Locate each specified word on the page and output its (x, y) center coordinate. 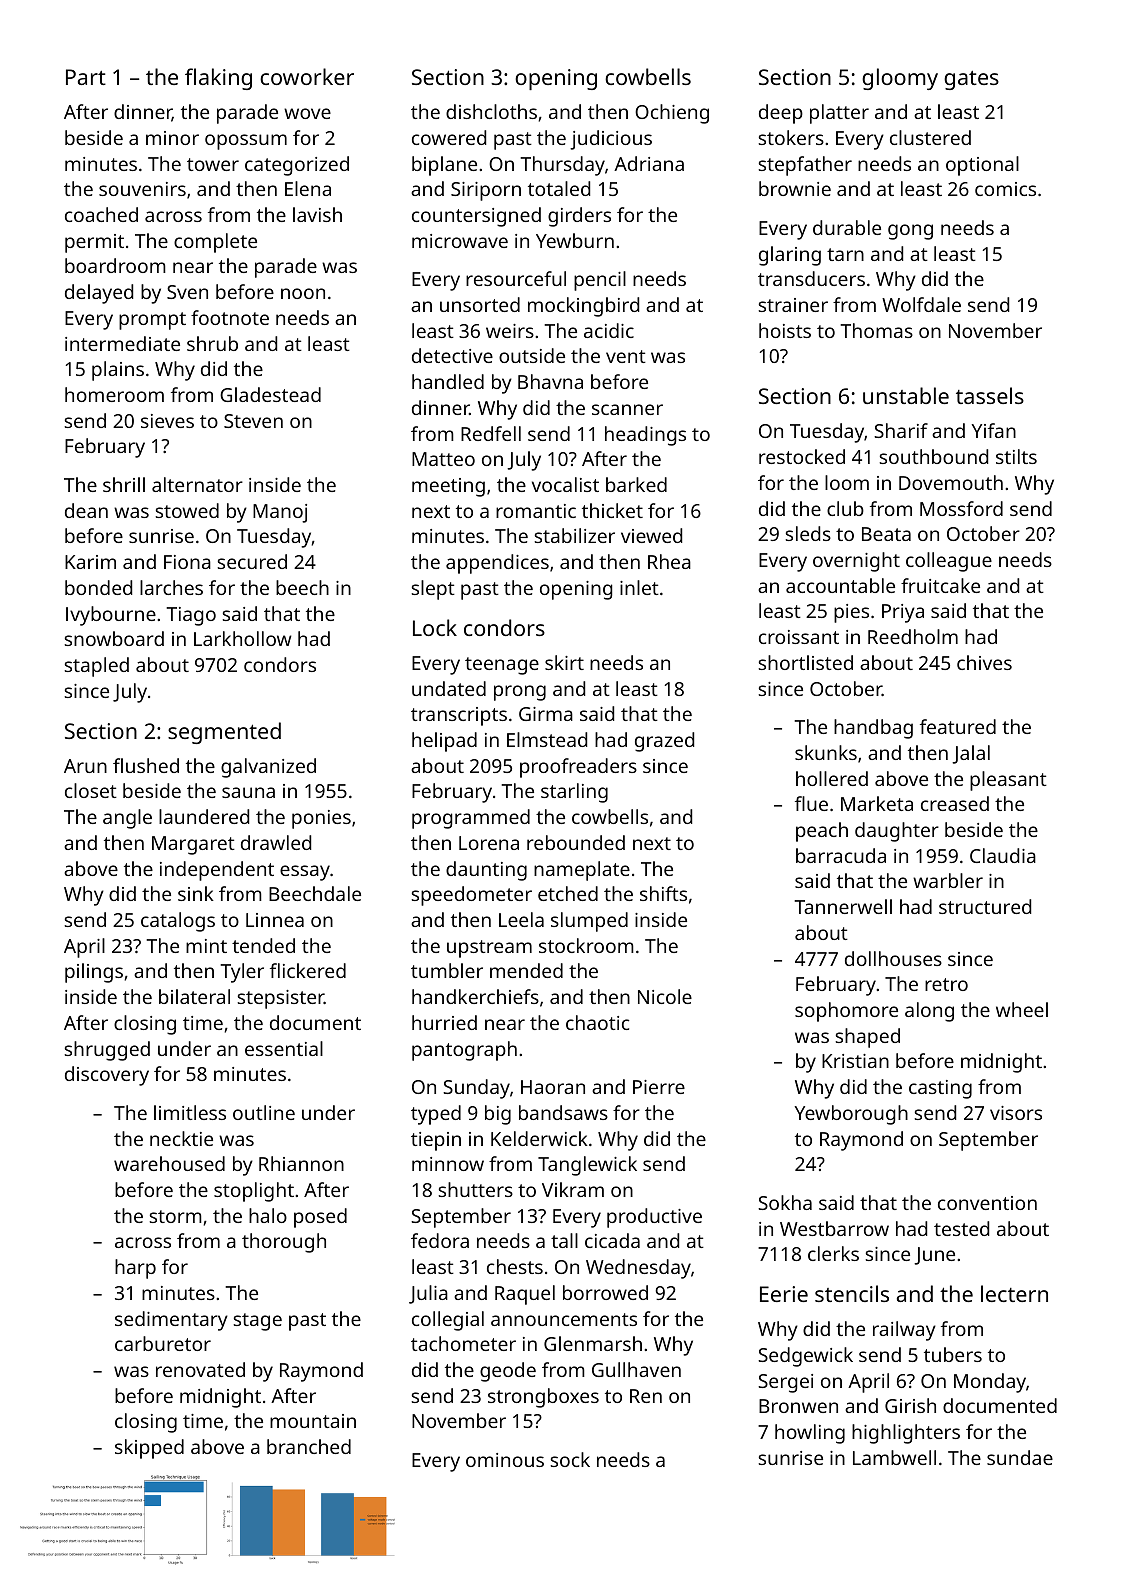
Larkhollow (242, 638)
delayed (99, 294)
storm (176, 1216)
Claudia (1003, 855)
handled (448, 381)
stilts (1016, 456)
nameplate (582, 871)
